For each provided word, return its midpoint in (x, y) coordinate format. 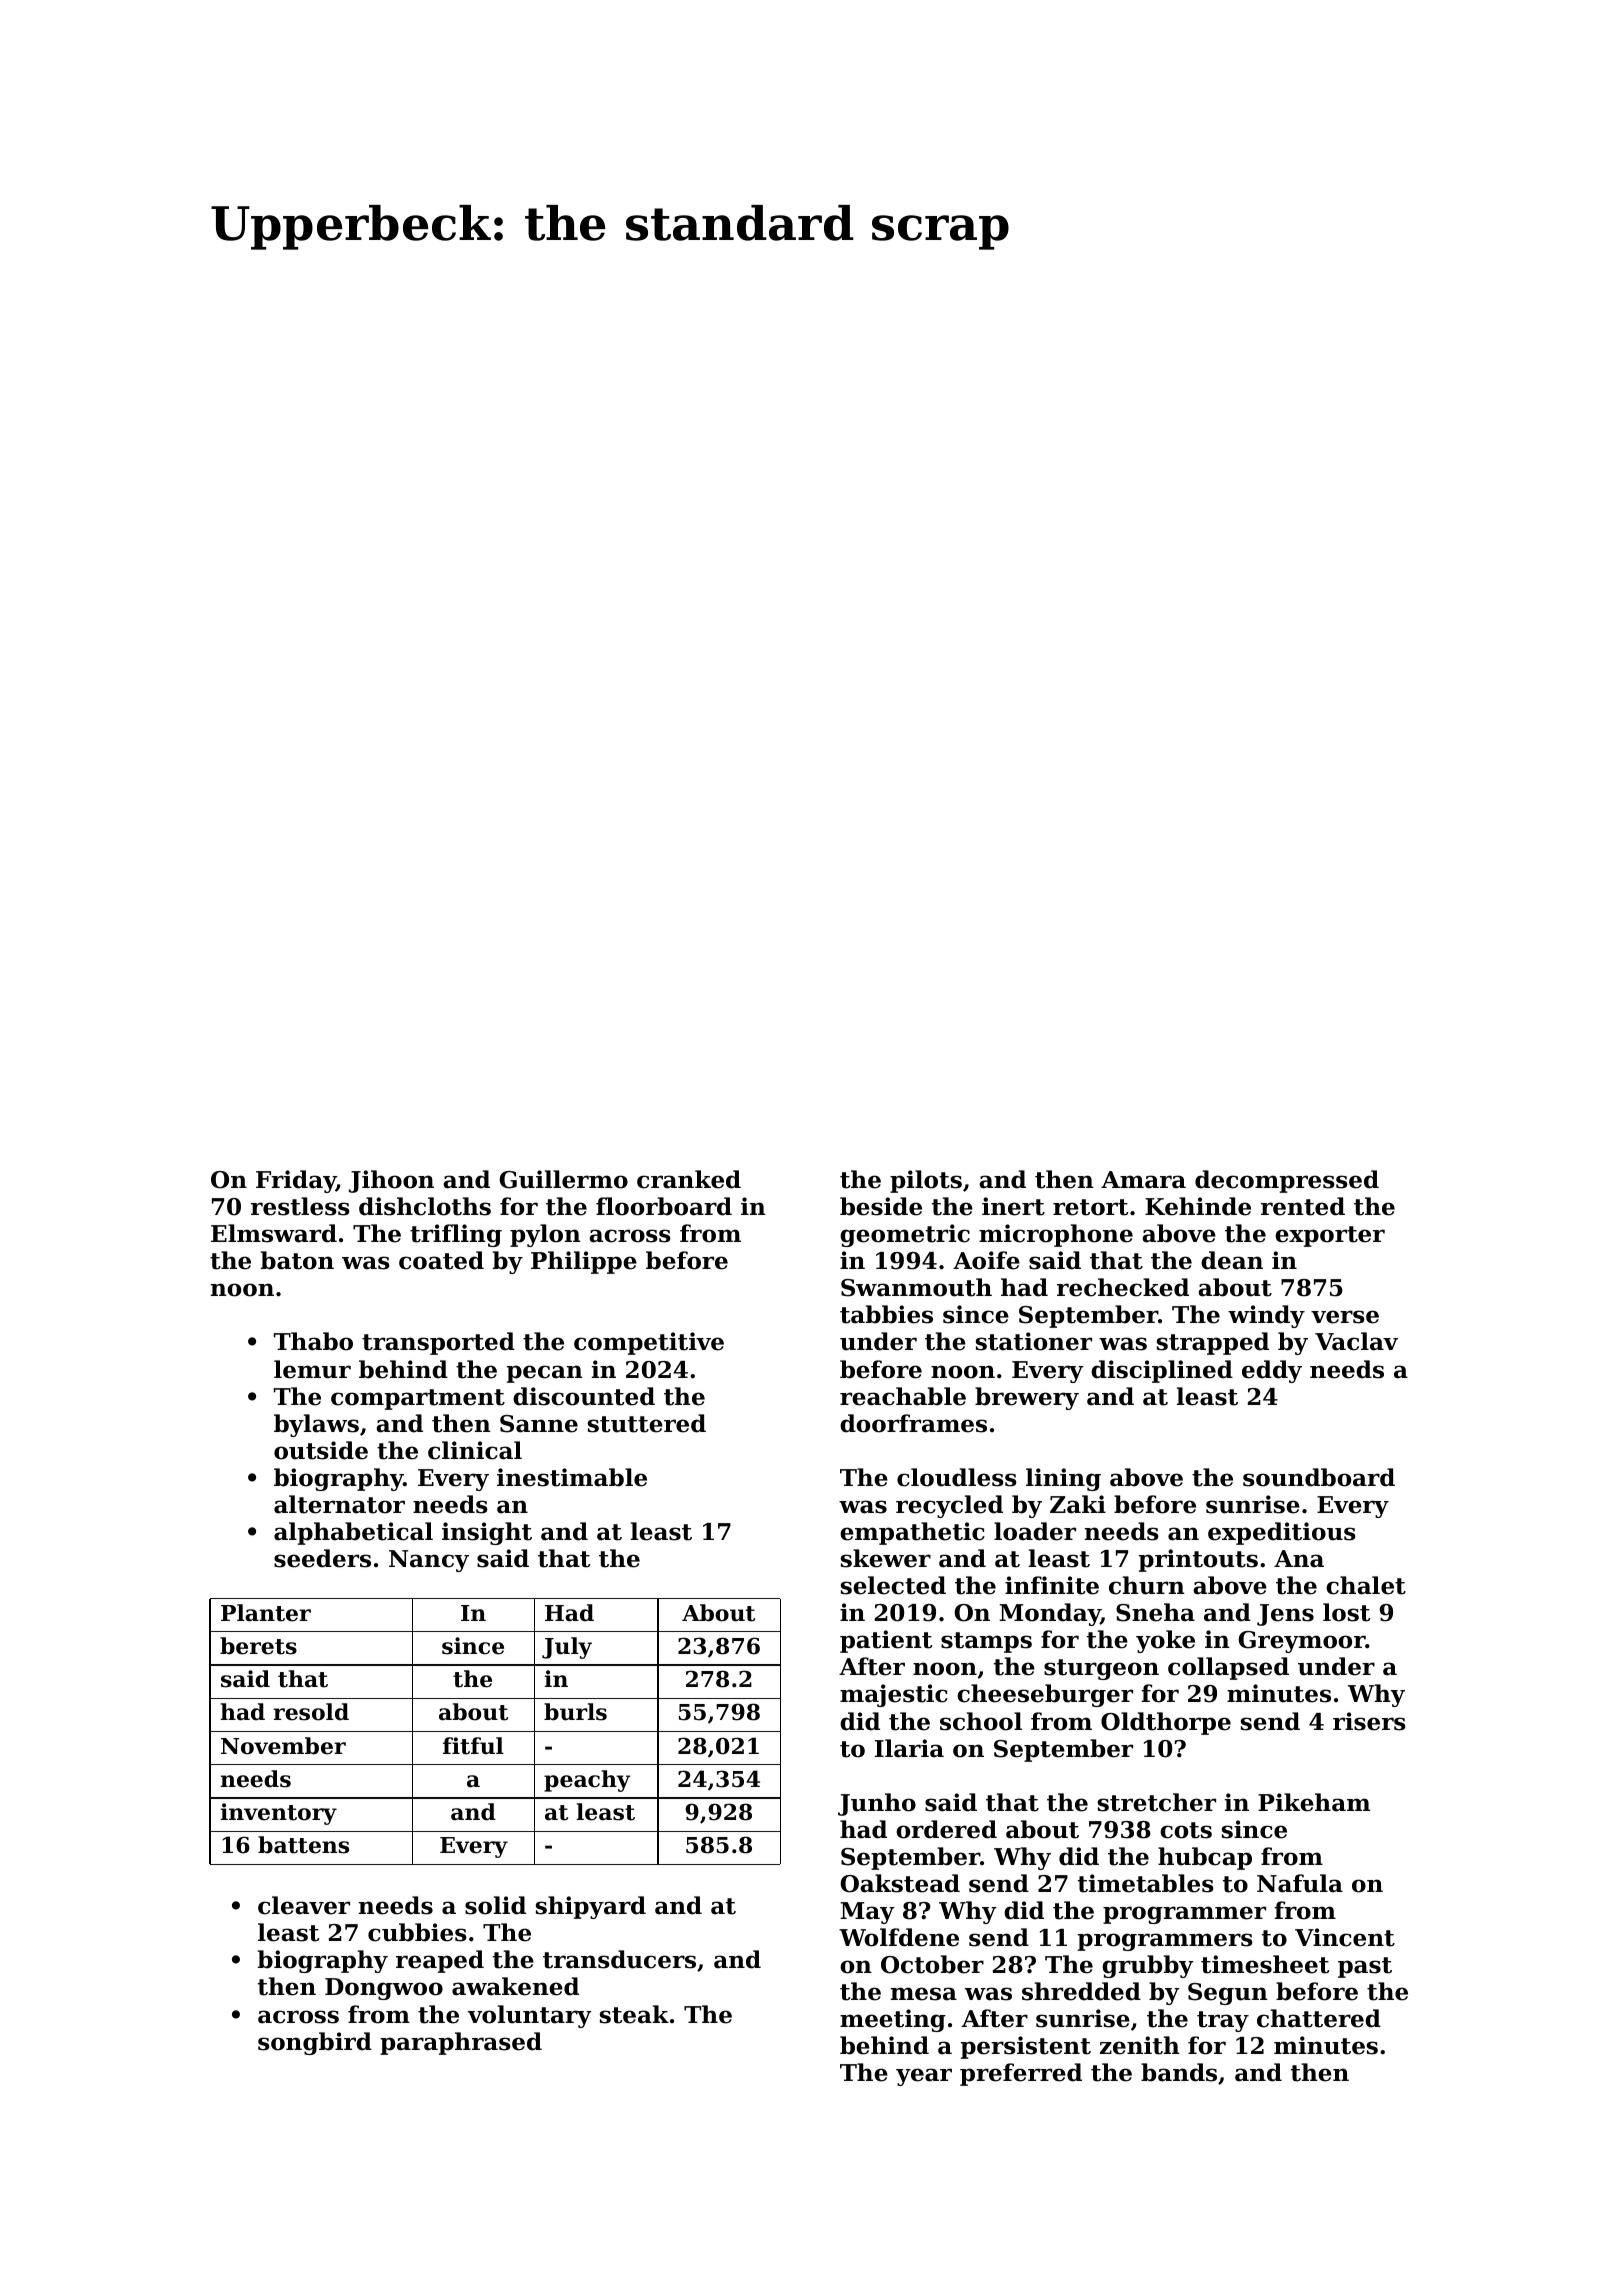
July (567, 1648)
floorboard (664, 1206)
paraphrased (461, 2043)
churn (1147, 1585)
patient (886, 1641)
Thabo (313, 1341)
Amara (1143, 1180)
